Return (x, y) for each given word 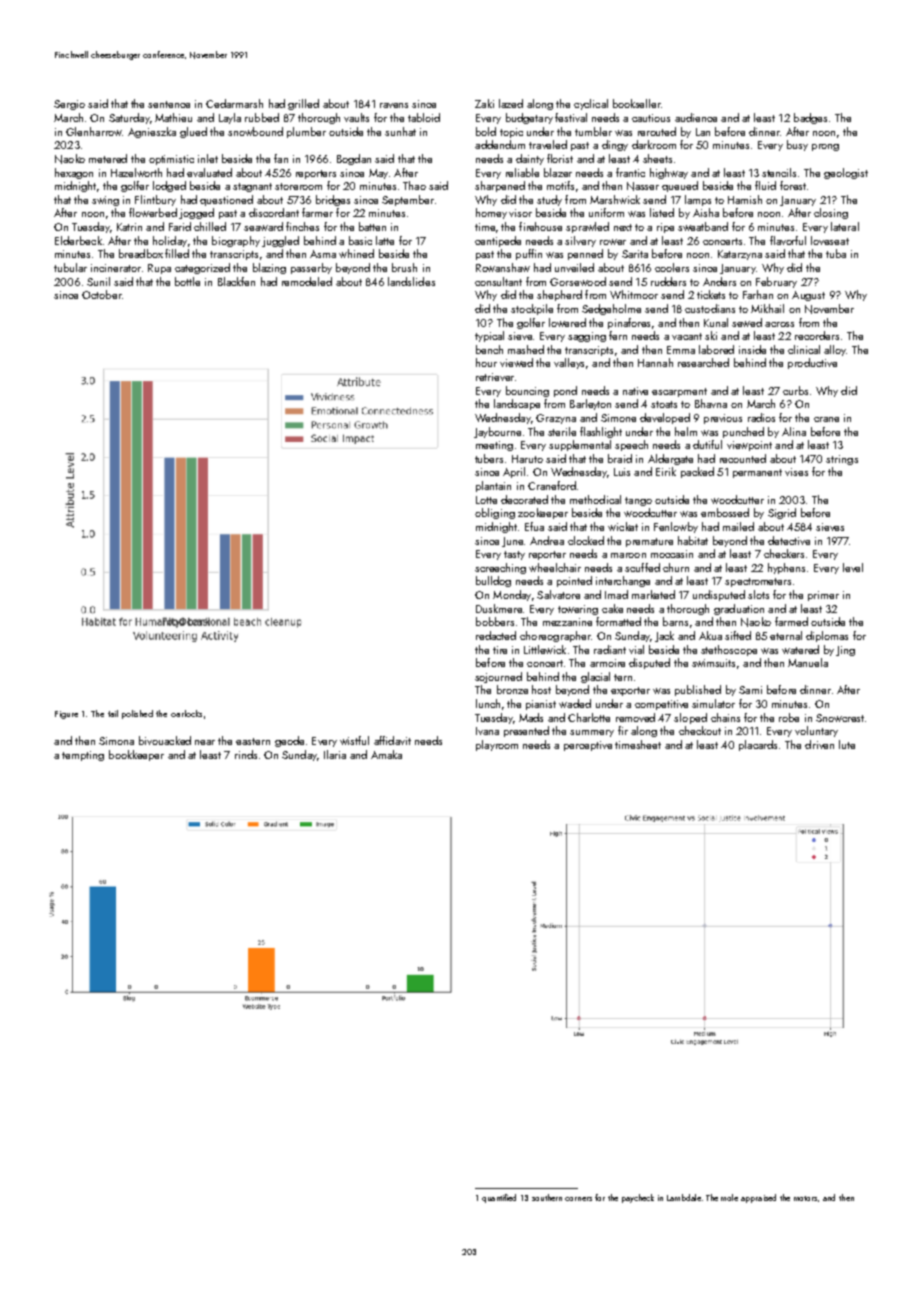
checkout (700, 730)
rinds (246, 754)
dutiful (707, 444)
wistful (354, 740)
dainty (530, 159)
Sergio (69, 105)
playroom (497, 745)
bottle (187, 281)
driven (819, 744)
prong (825, 147)
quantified (499, 1198)
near (205, 742)
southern (547, 1197)
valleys (569, 363)
